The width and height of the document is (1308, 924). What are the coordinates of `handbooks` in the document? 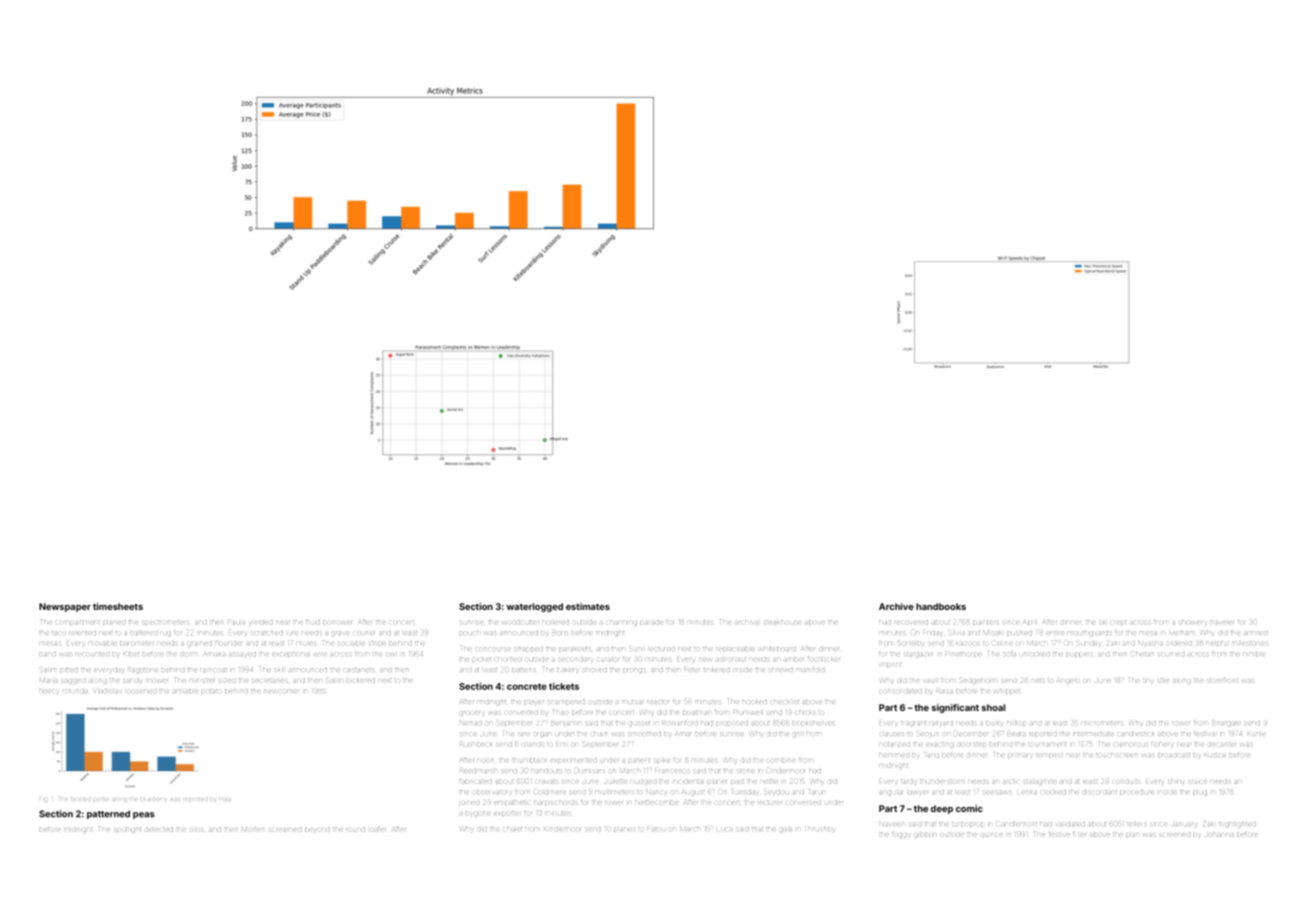 It's located at (941, 606).
